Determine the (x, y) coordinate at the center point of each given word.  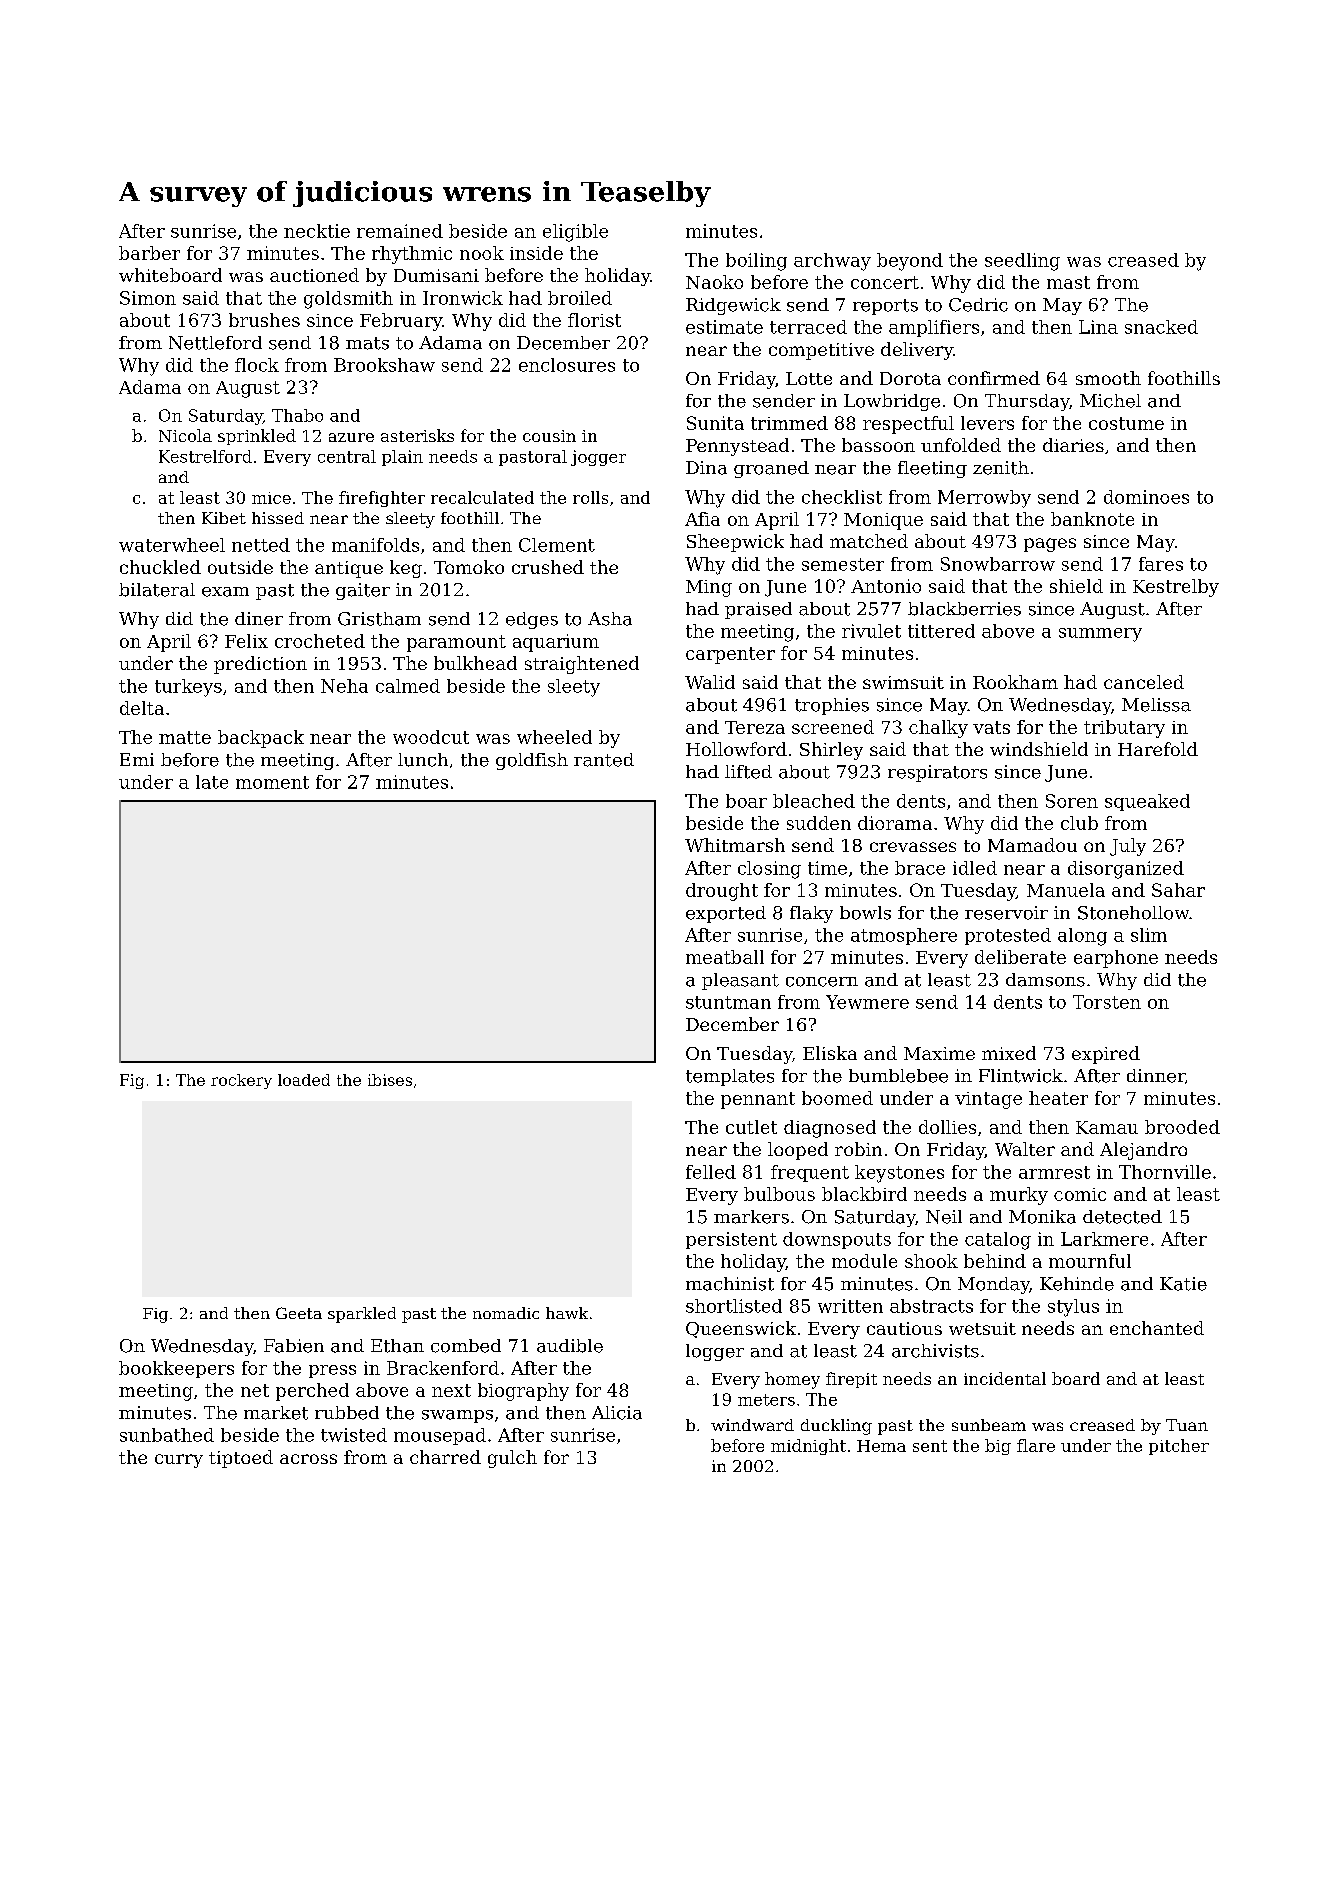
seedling (1022, 262)
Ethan (397, 1346)
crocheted (320, 641)
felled (711, 1172)
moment (272, 782)
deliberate (1020, 957)
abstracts (931, 1306)
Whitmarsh (735, 845)
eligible (575, 233)
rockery (241, 1081)
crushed (548, 567)
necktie (317, 231)
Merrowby (984, 499)
